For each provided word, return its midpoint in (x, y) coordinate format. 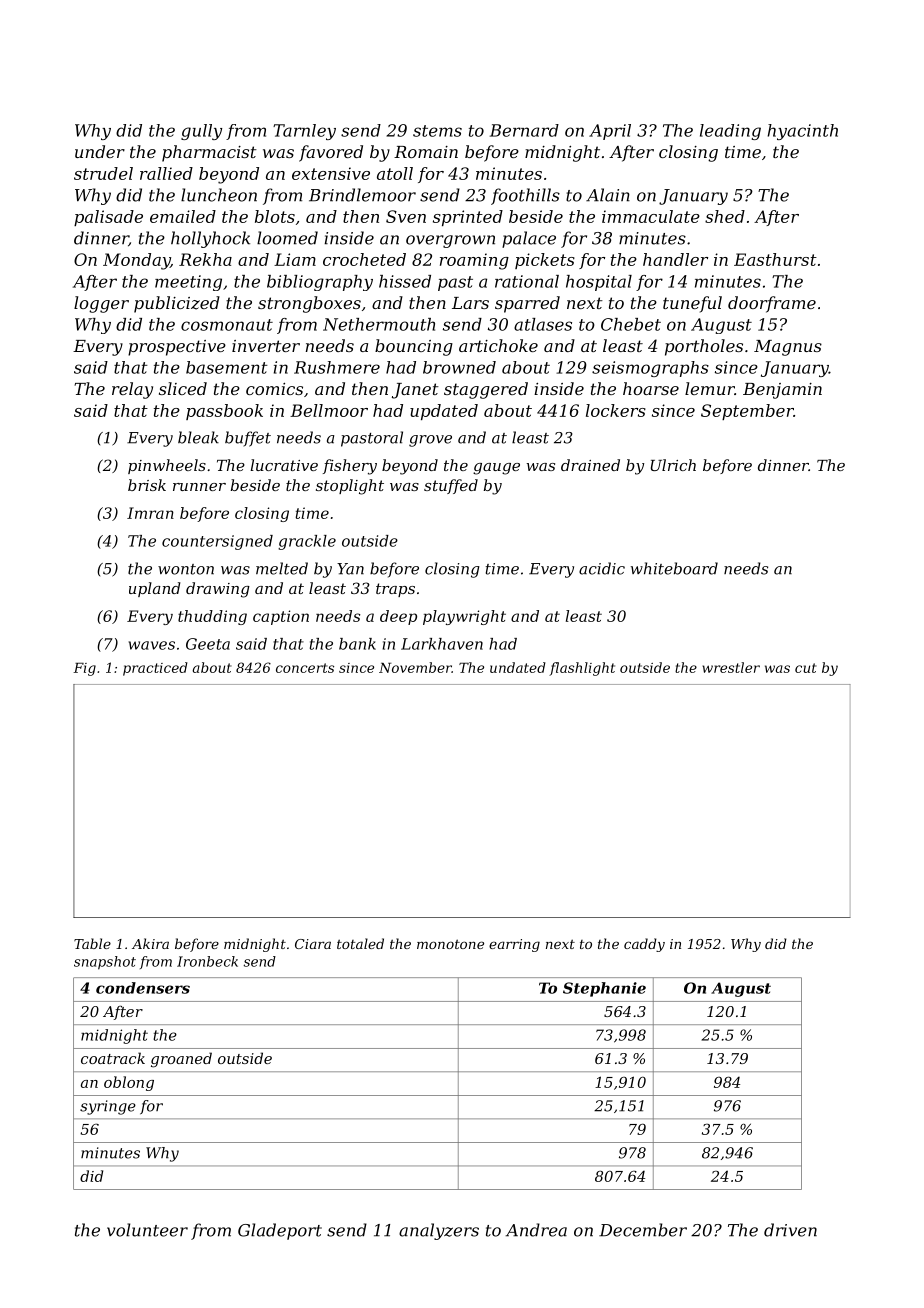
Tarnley (304, 132)
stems (437, 131)
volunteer (147, 1230)
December (643, 1230)
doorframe (772, 304)
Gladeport (280, 1231)
